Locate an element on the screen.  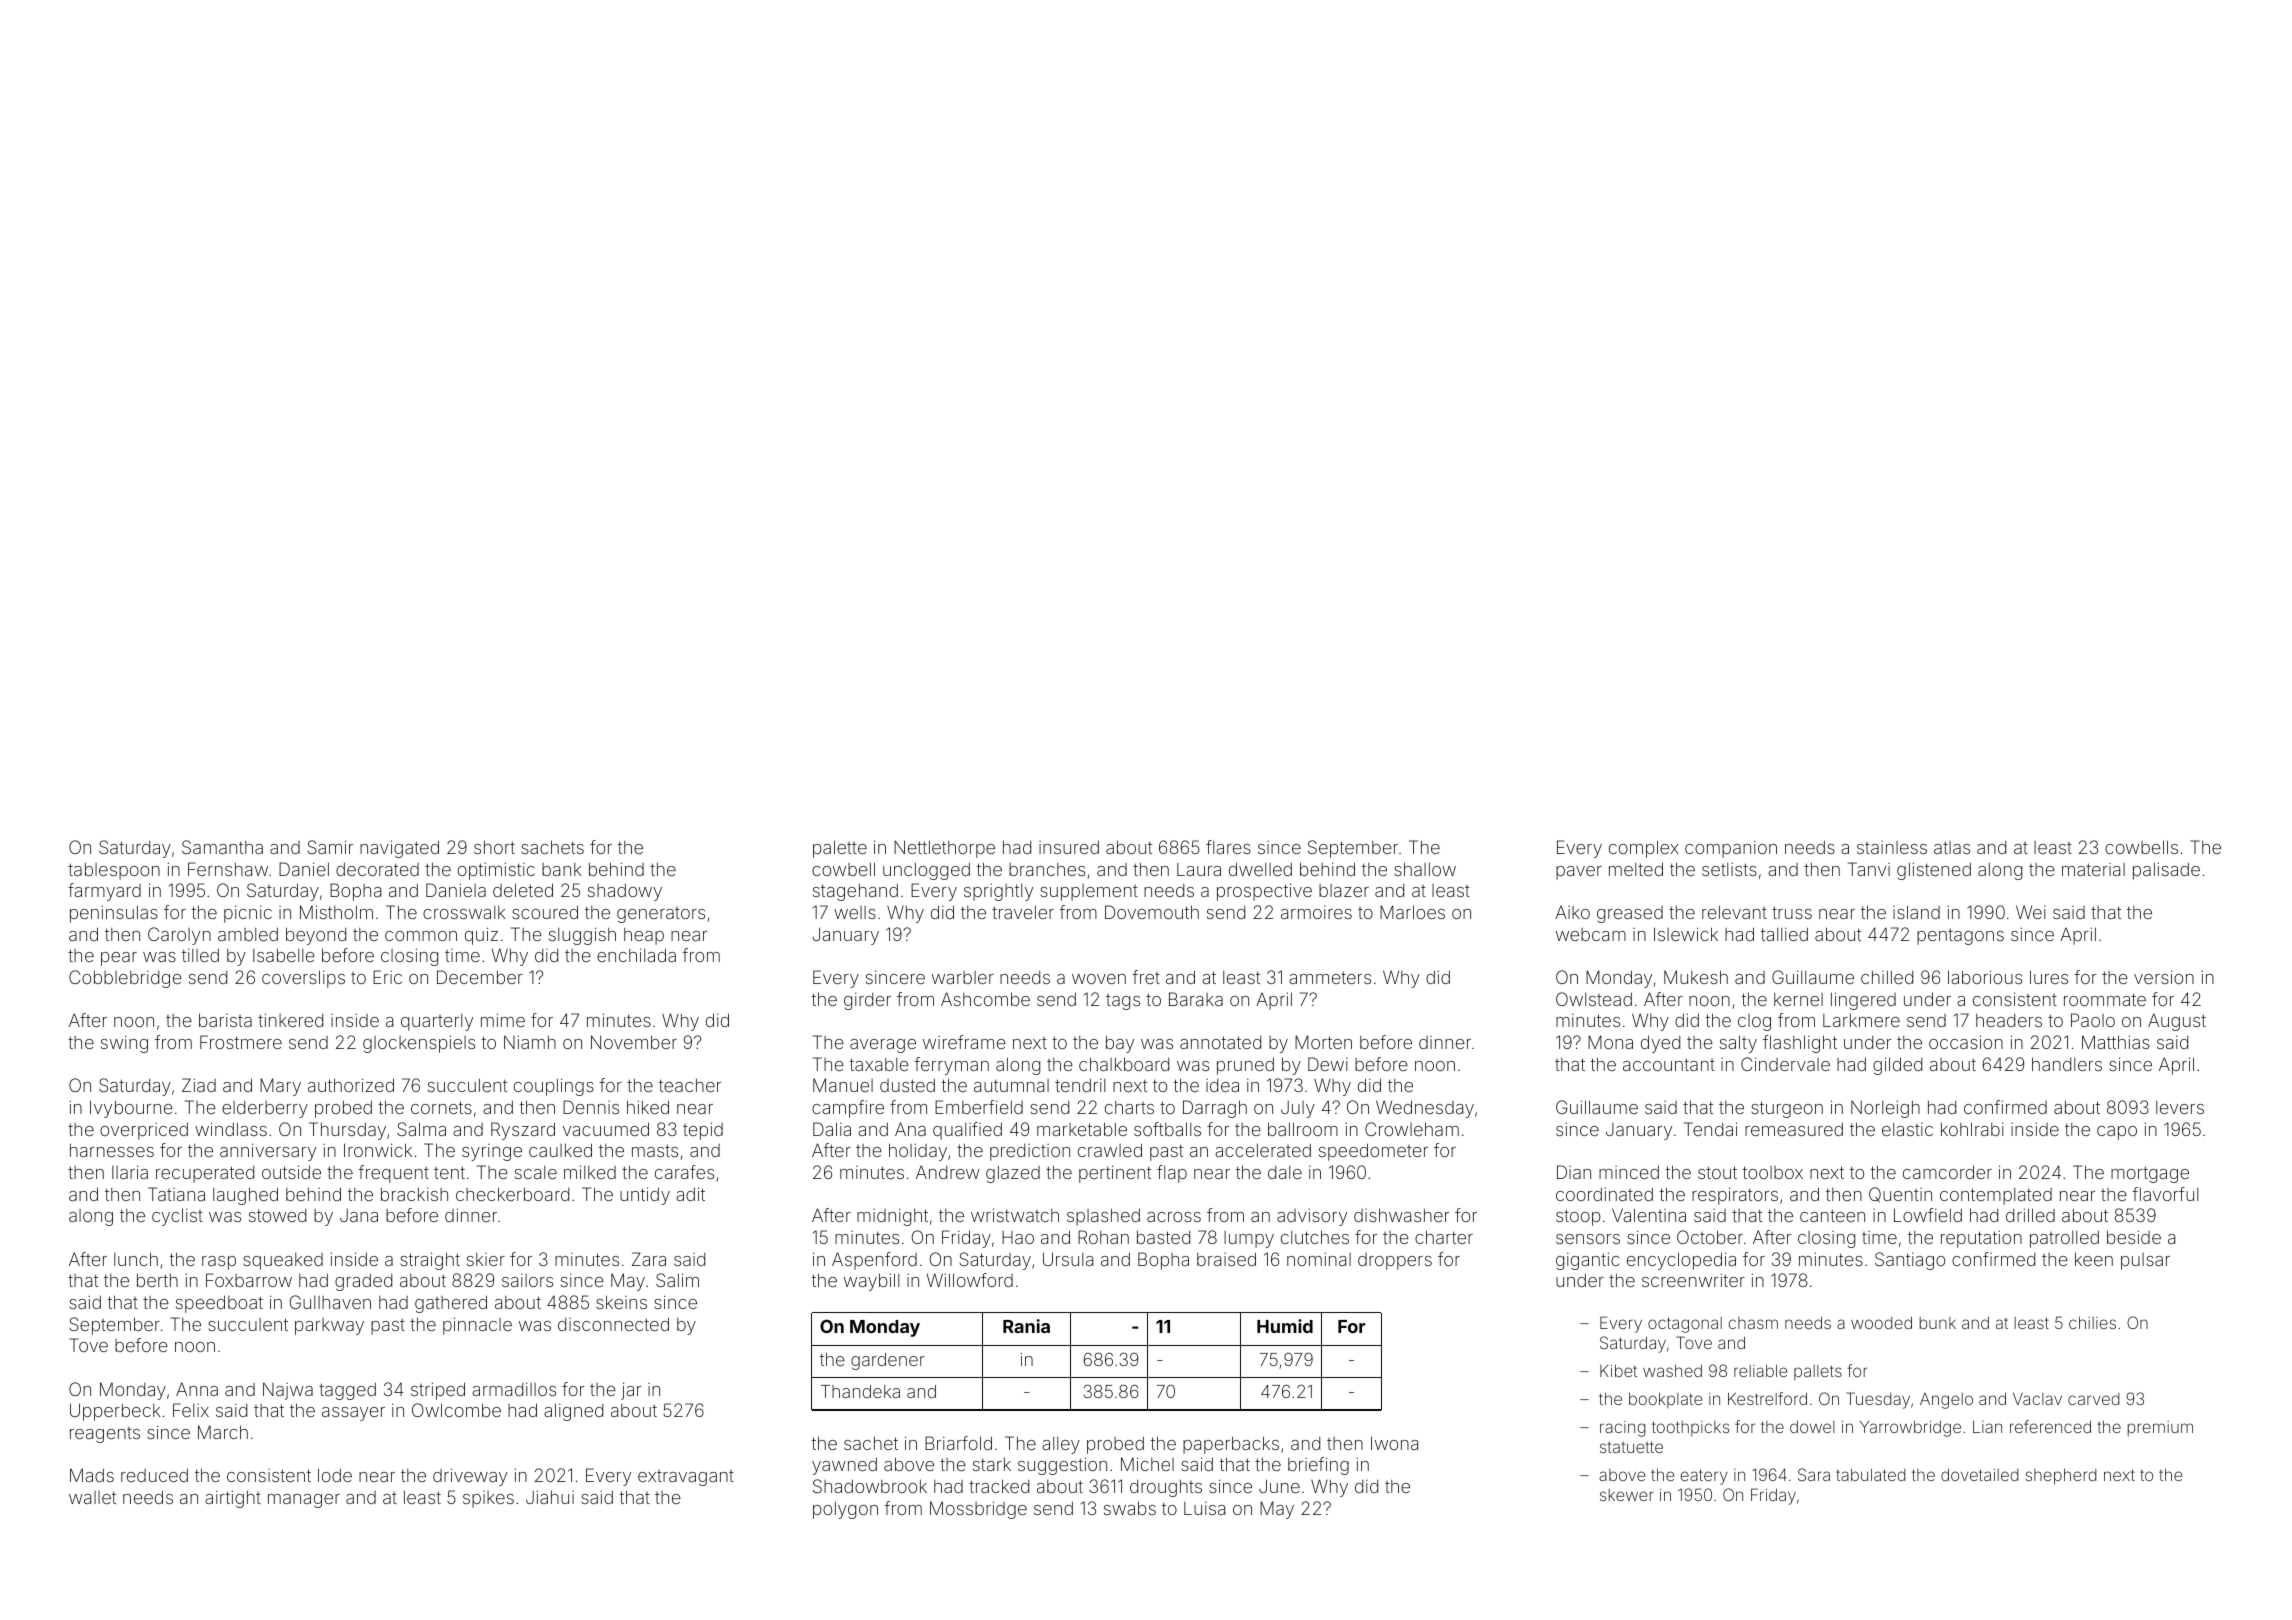
octagonal is located at coordinates (1685, 1325).
